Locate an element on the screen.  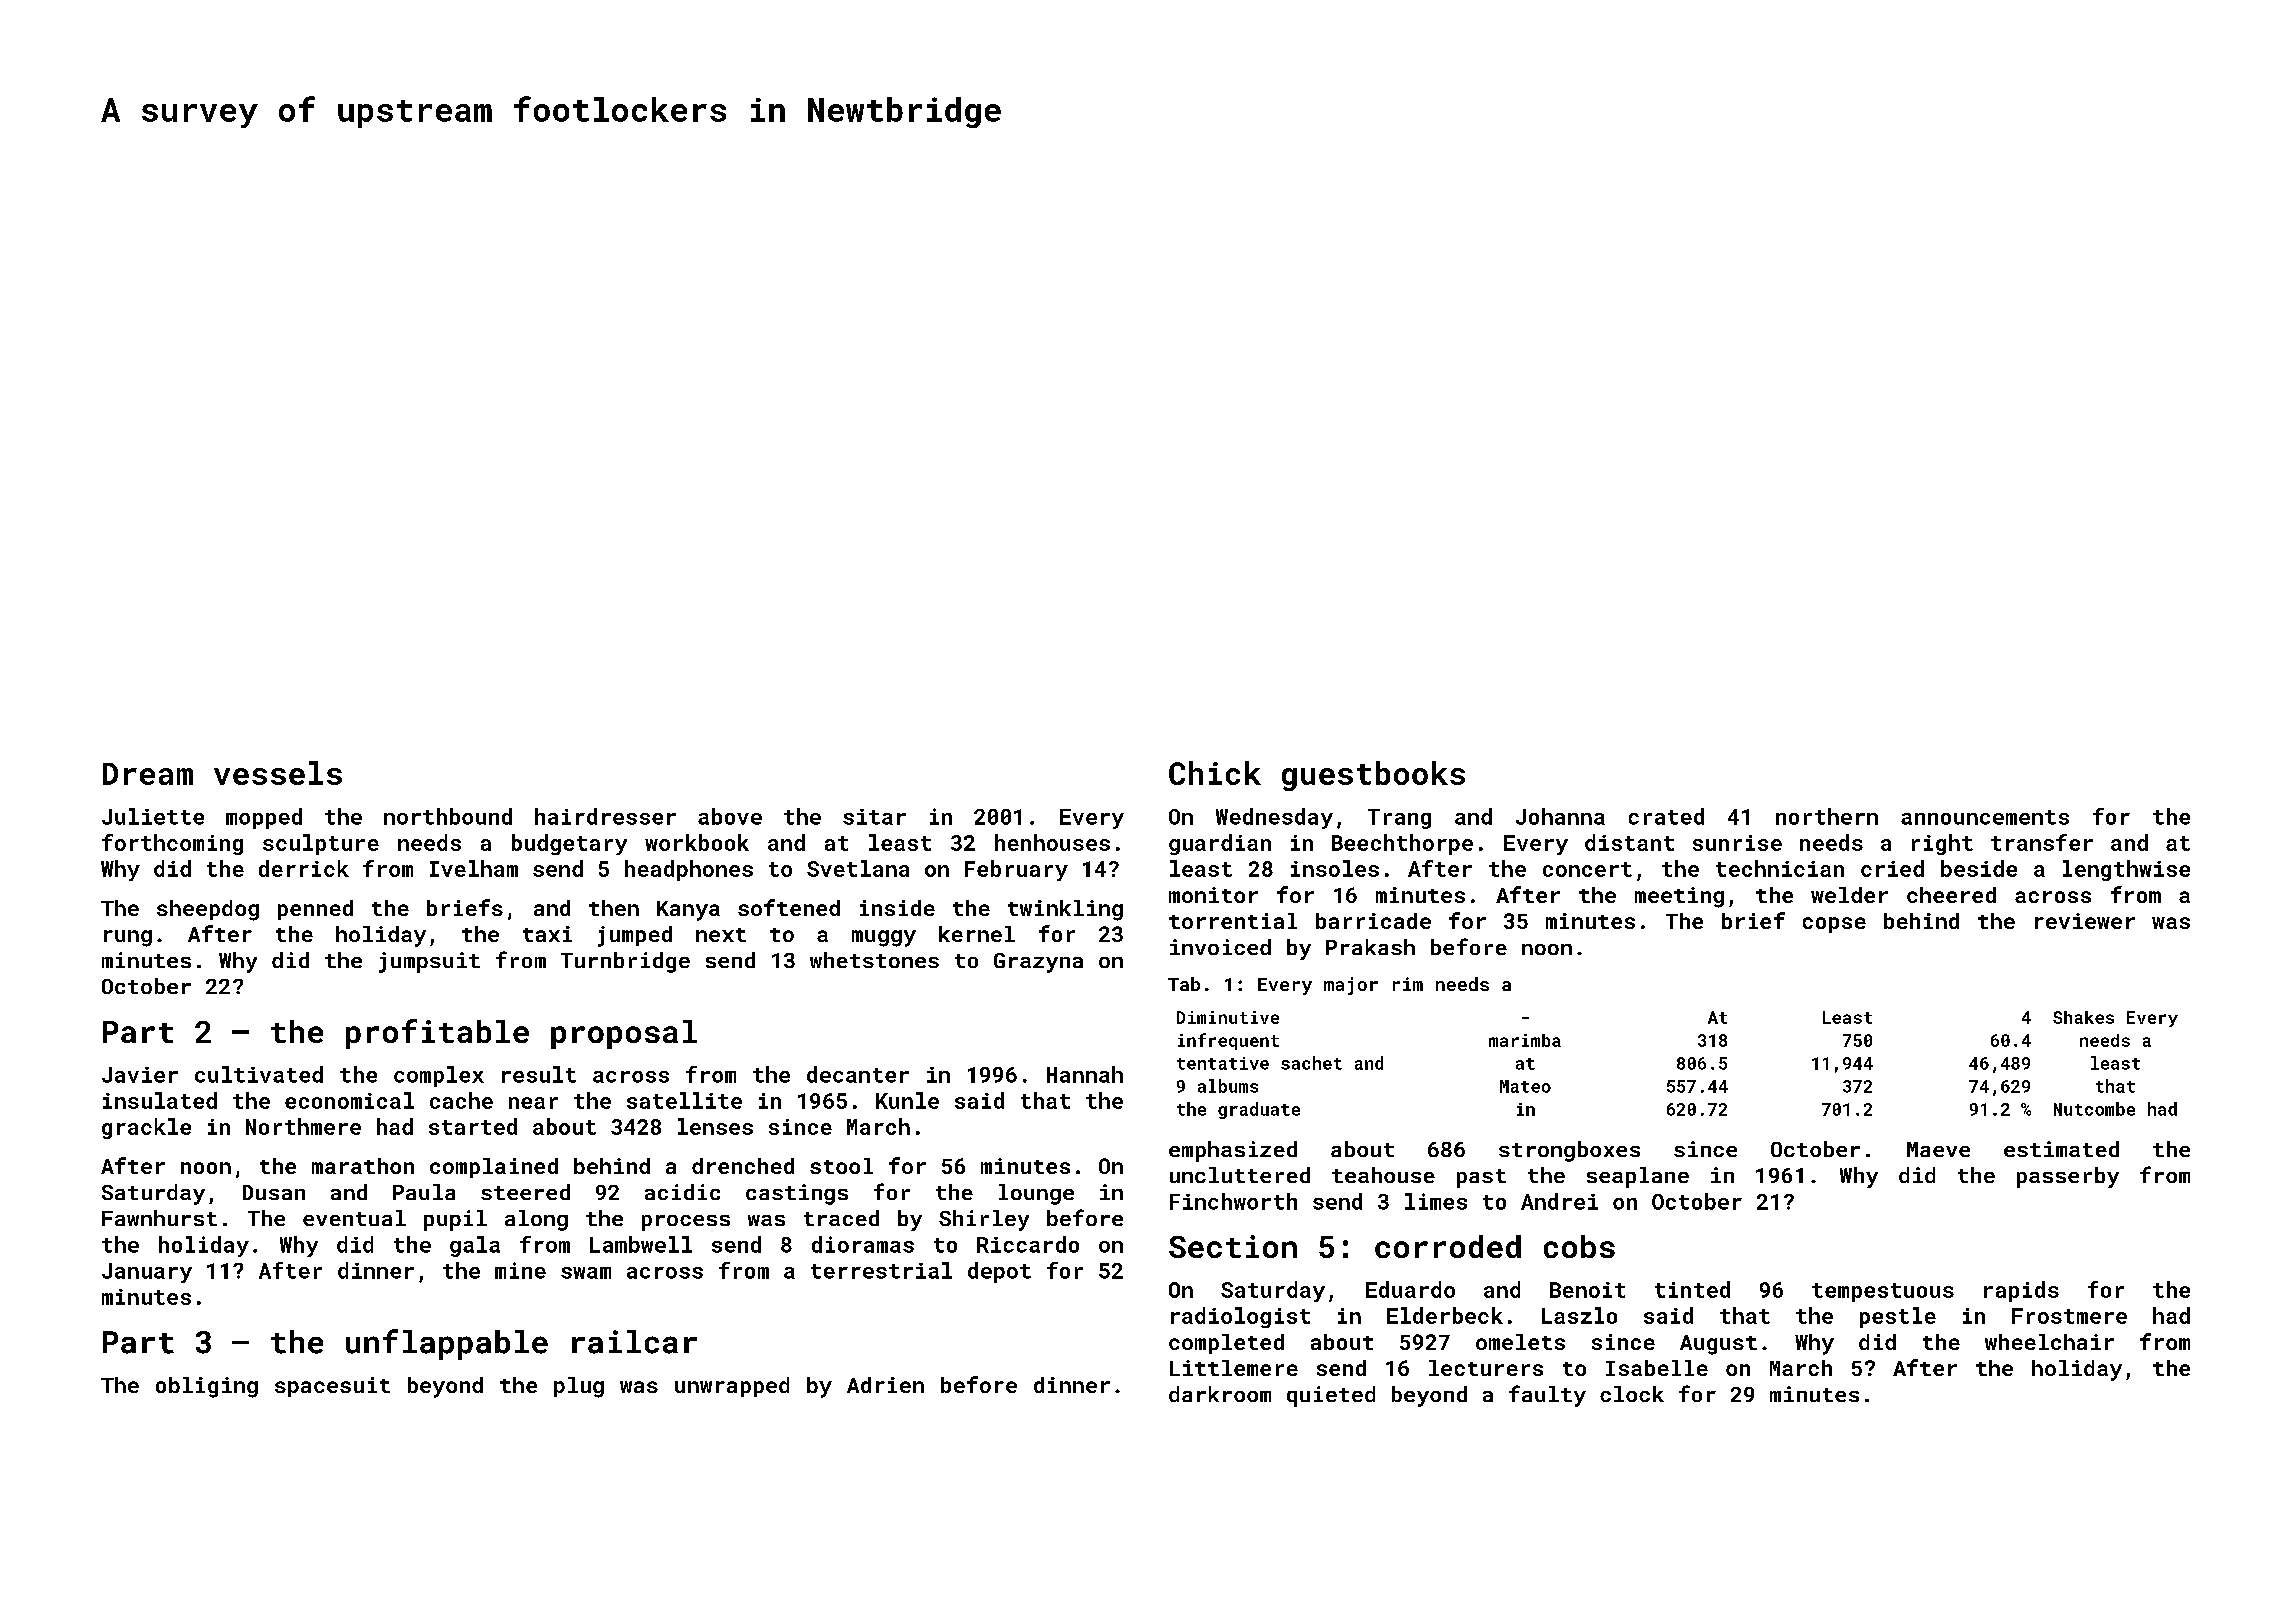
workbook is located at coordinates (697, 842).
